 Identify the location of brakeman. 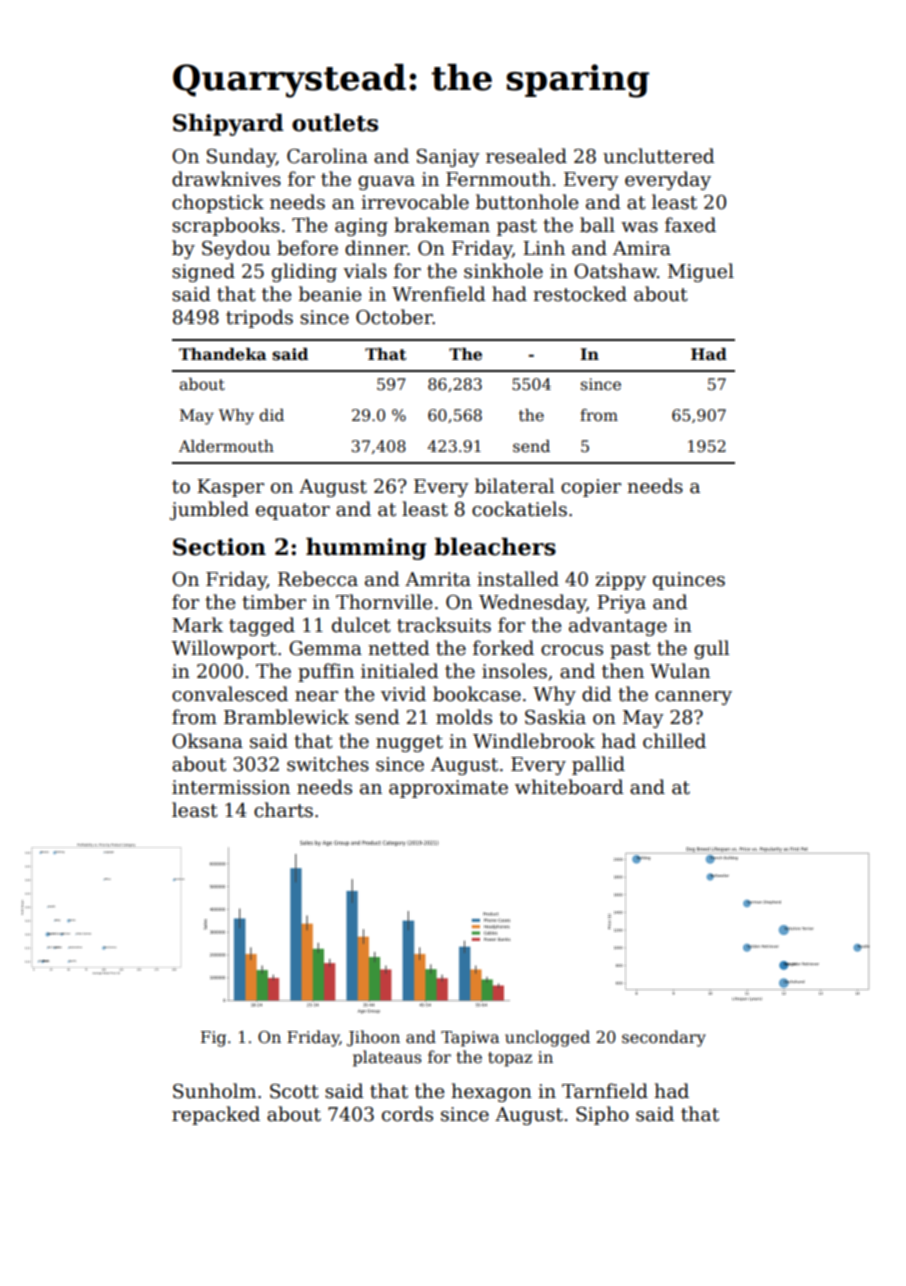
(442, 225).
